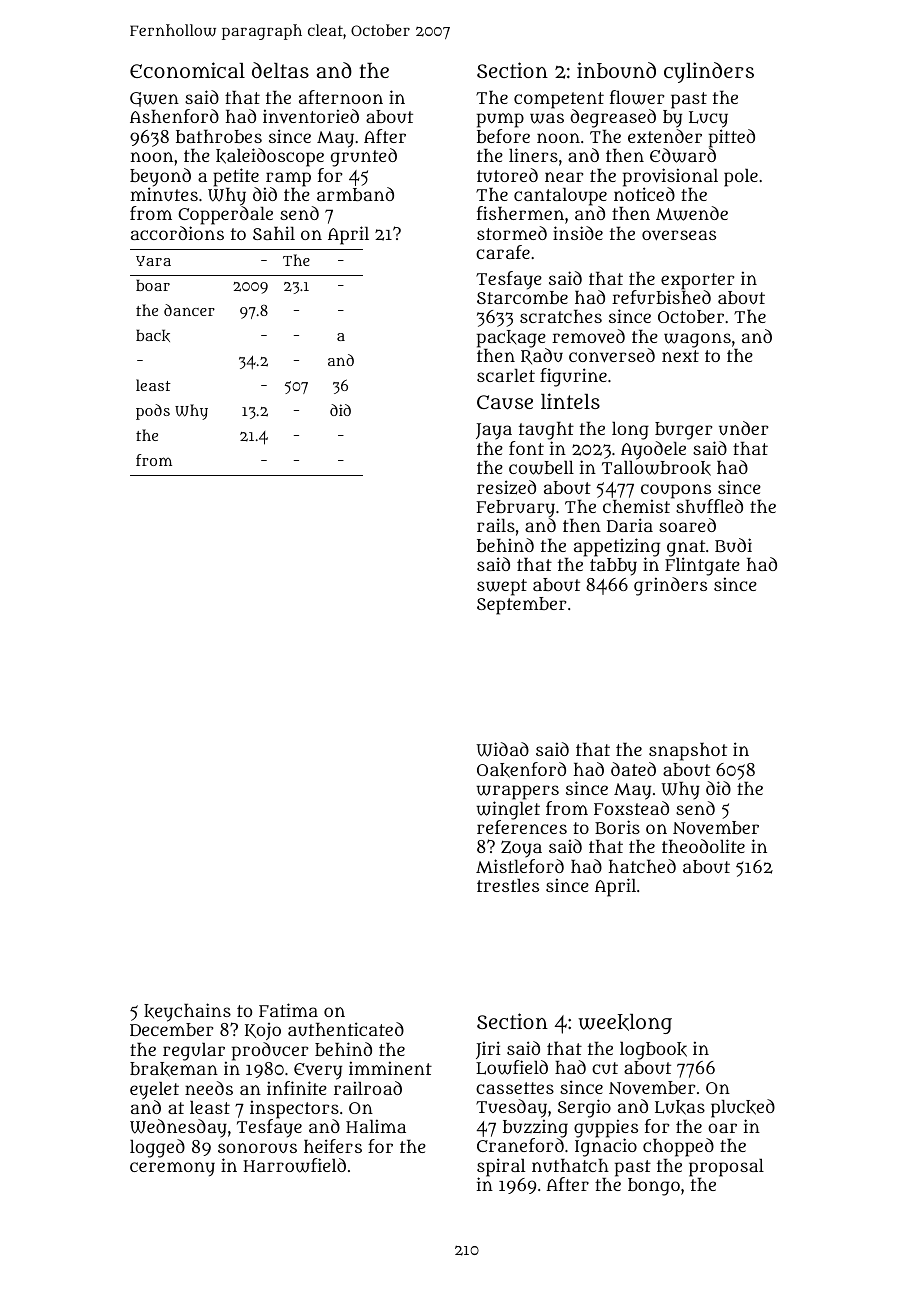 This document has width=908, height=1316. What do you see at coordinates (684, 431) in the document?
I see `burger` at bounding box center [684, 431].
